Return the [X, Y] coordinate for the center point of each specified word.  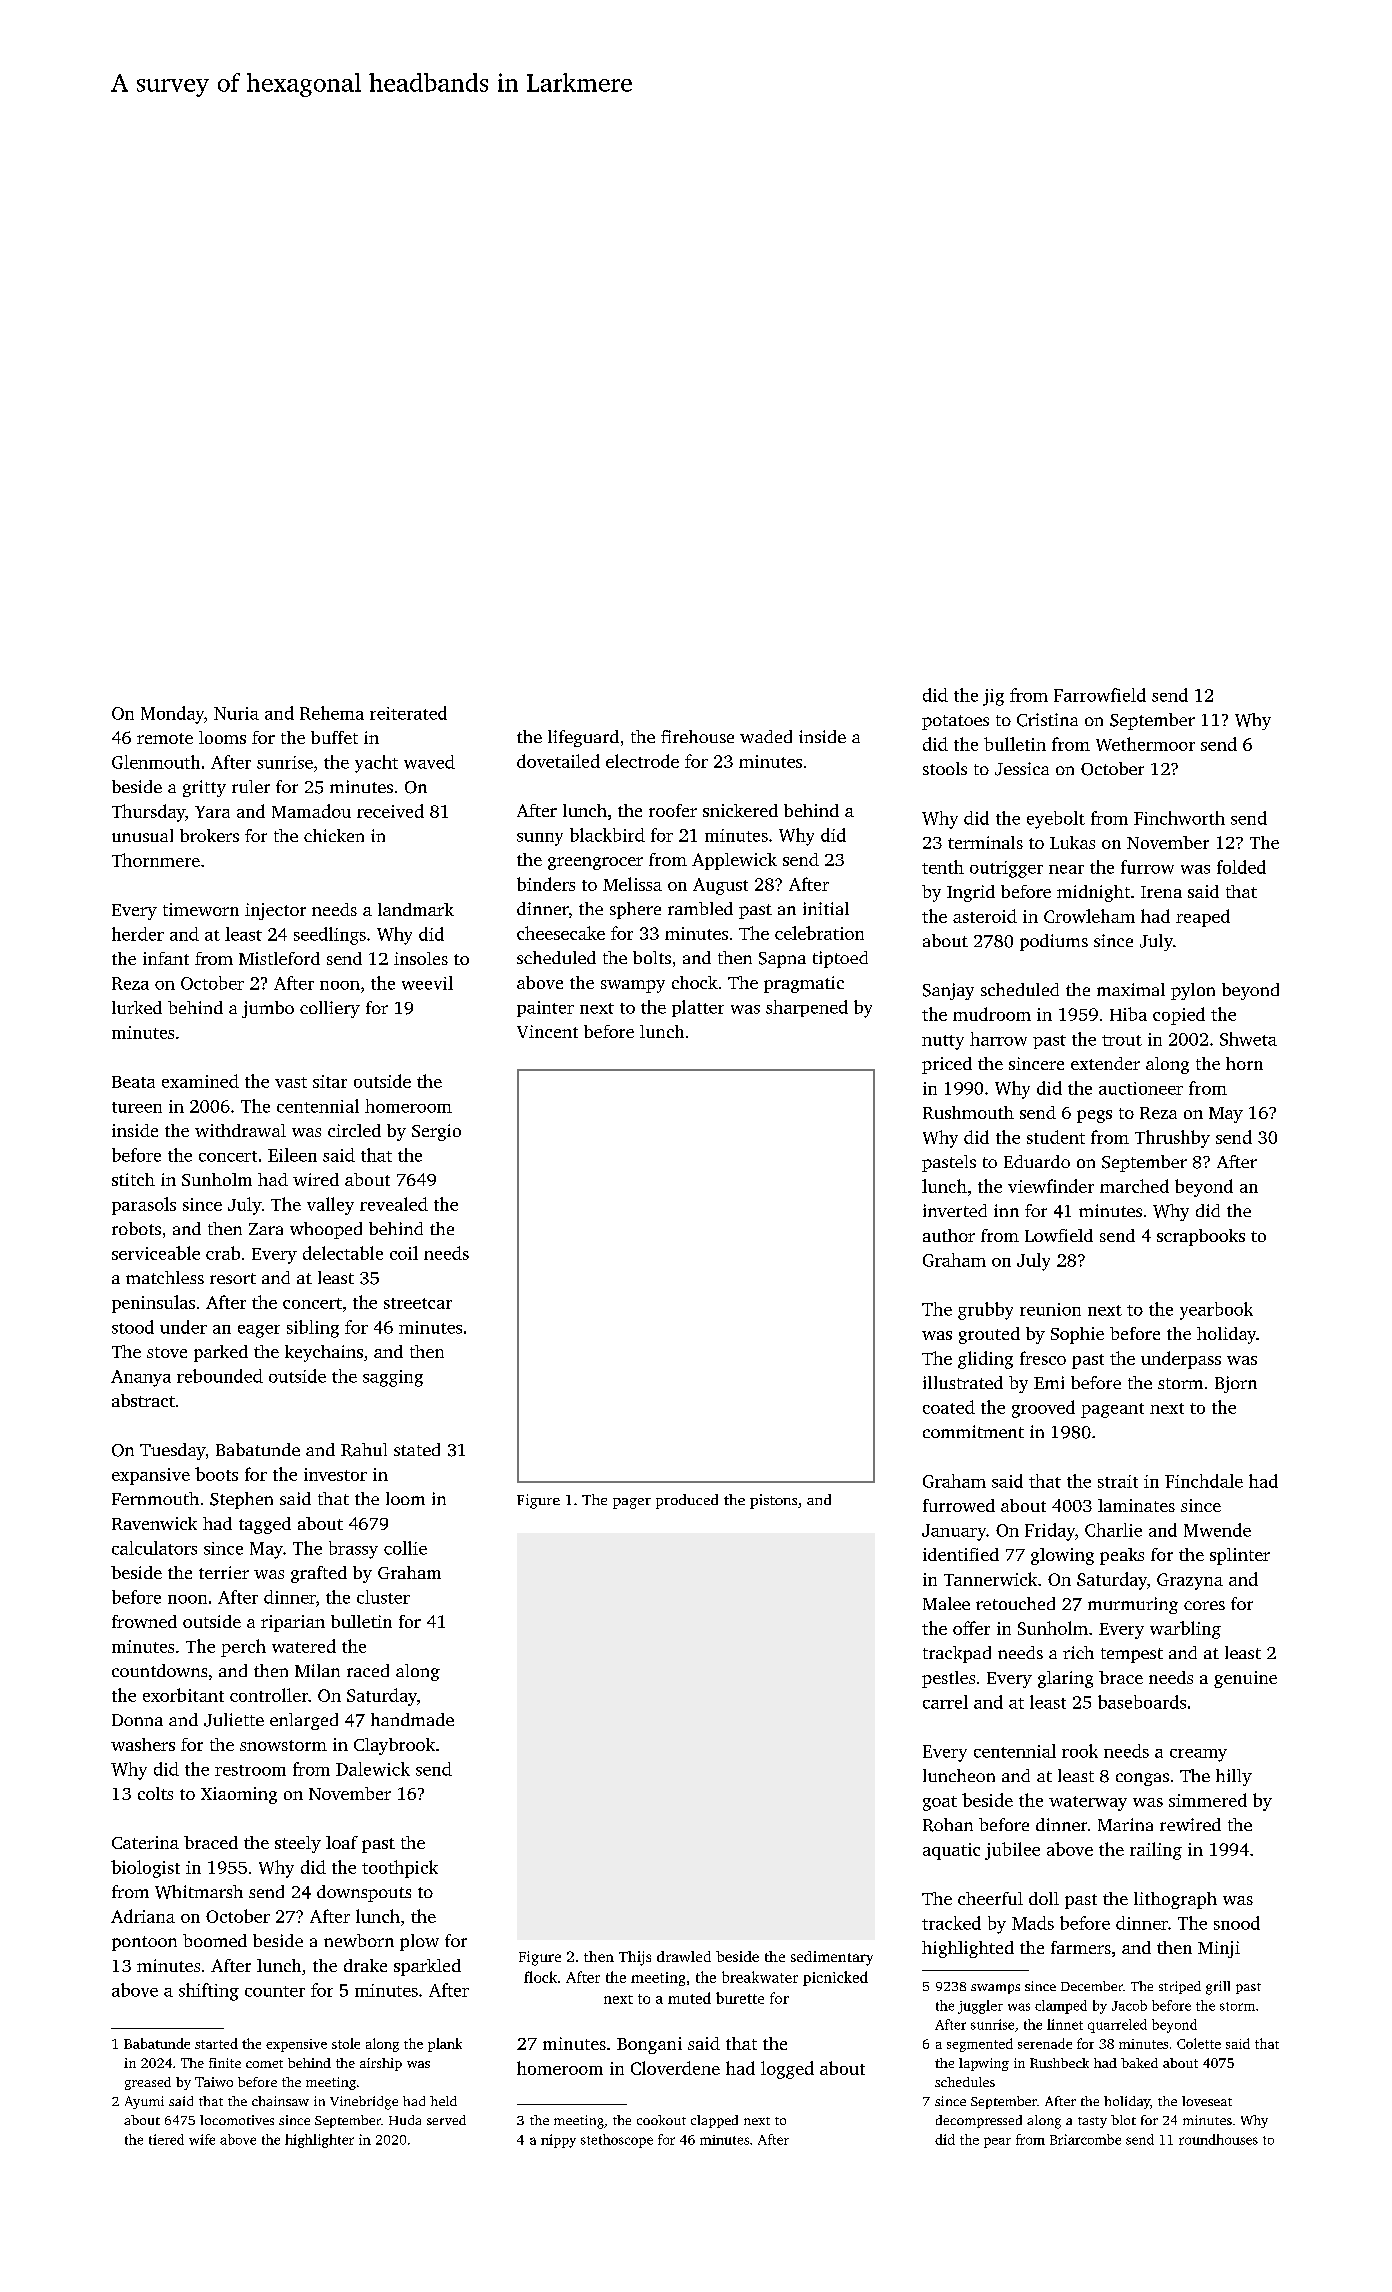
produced [687, 1501]
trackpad [957, 1654]
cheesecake [561, 933]
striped [1180, 1987]
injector [275, 911]
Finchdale [1204, 1481]
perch [243, 1648]
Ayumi [144, 2102]
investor [335, 1474]
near [1066, 869]
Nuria [236, 713]
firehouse [697, 736]
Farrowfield [1100, 695]
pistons [773, 1501]
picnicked [835, 1978]
